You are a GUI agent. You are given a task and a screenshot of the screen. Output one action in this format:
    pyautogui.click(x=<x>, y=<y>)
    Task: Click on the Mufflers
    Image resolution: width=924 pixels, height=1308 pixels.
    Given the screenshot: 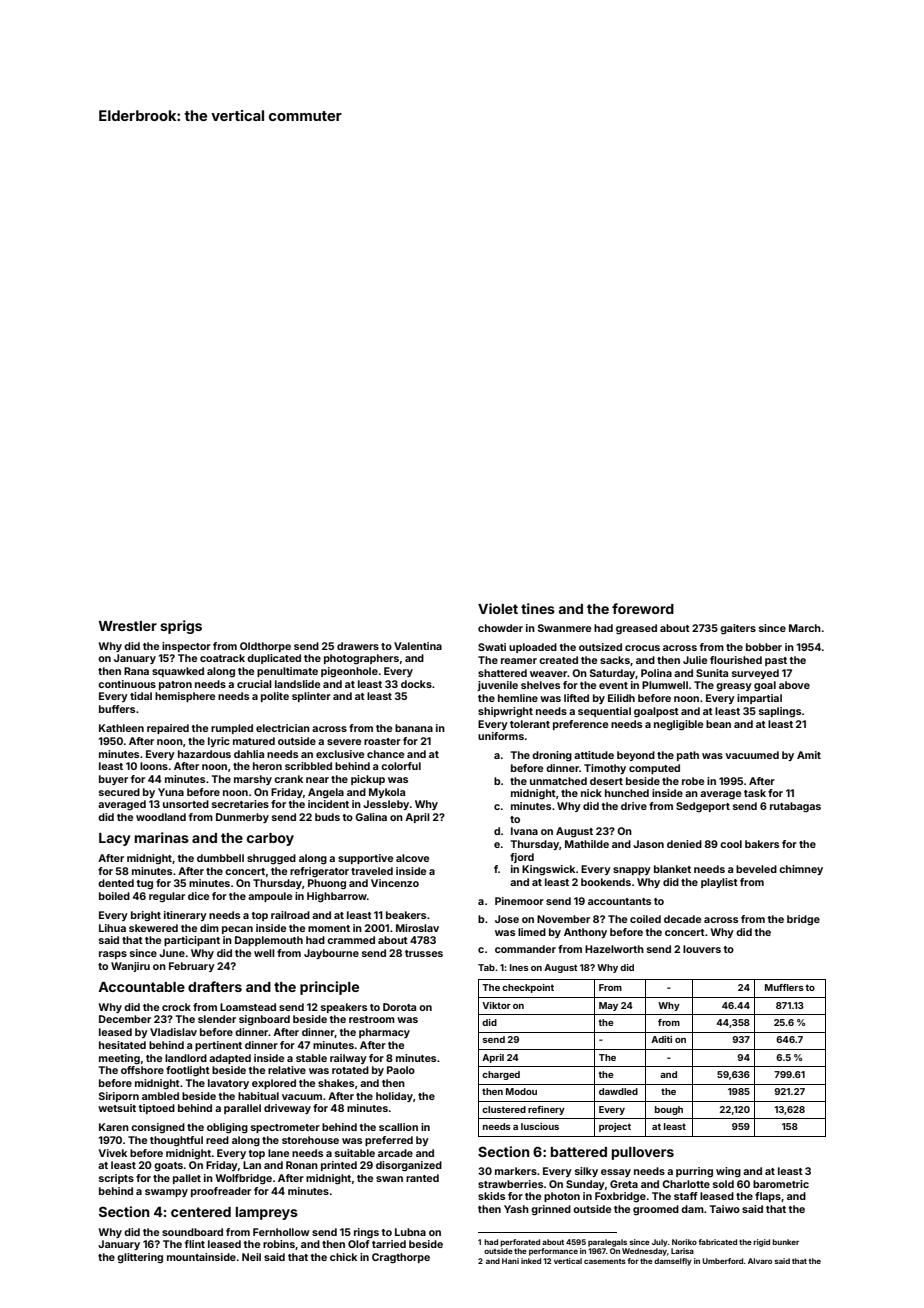 What is the action you would take?
    pyautogui.click(x=784, y=987)
